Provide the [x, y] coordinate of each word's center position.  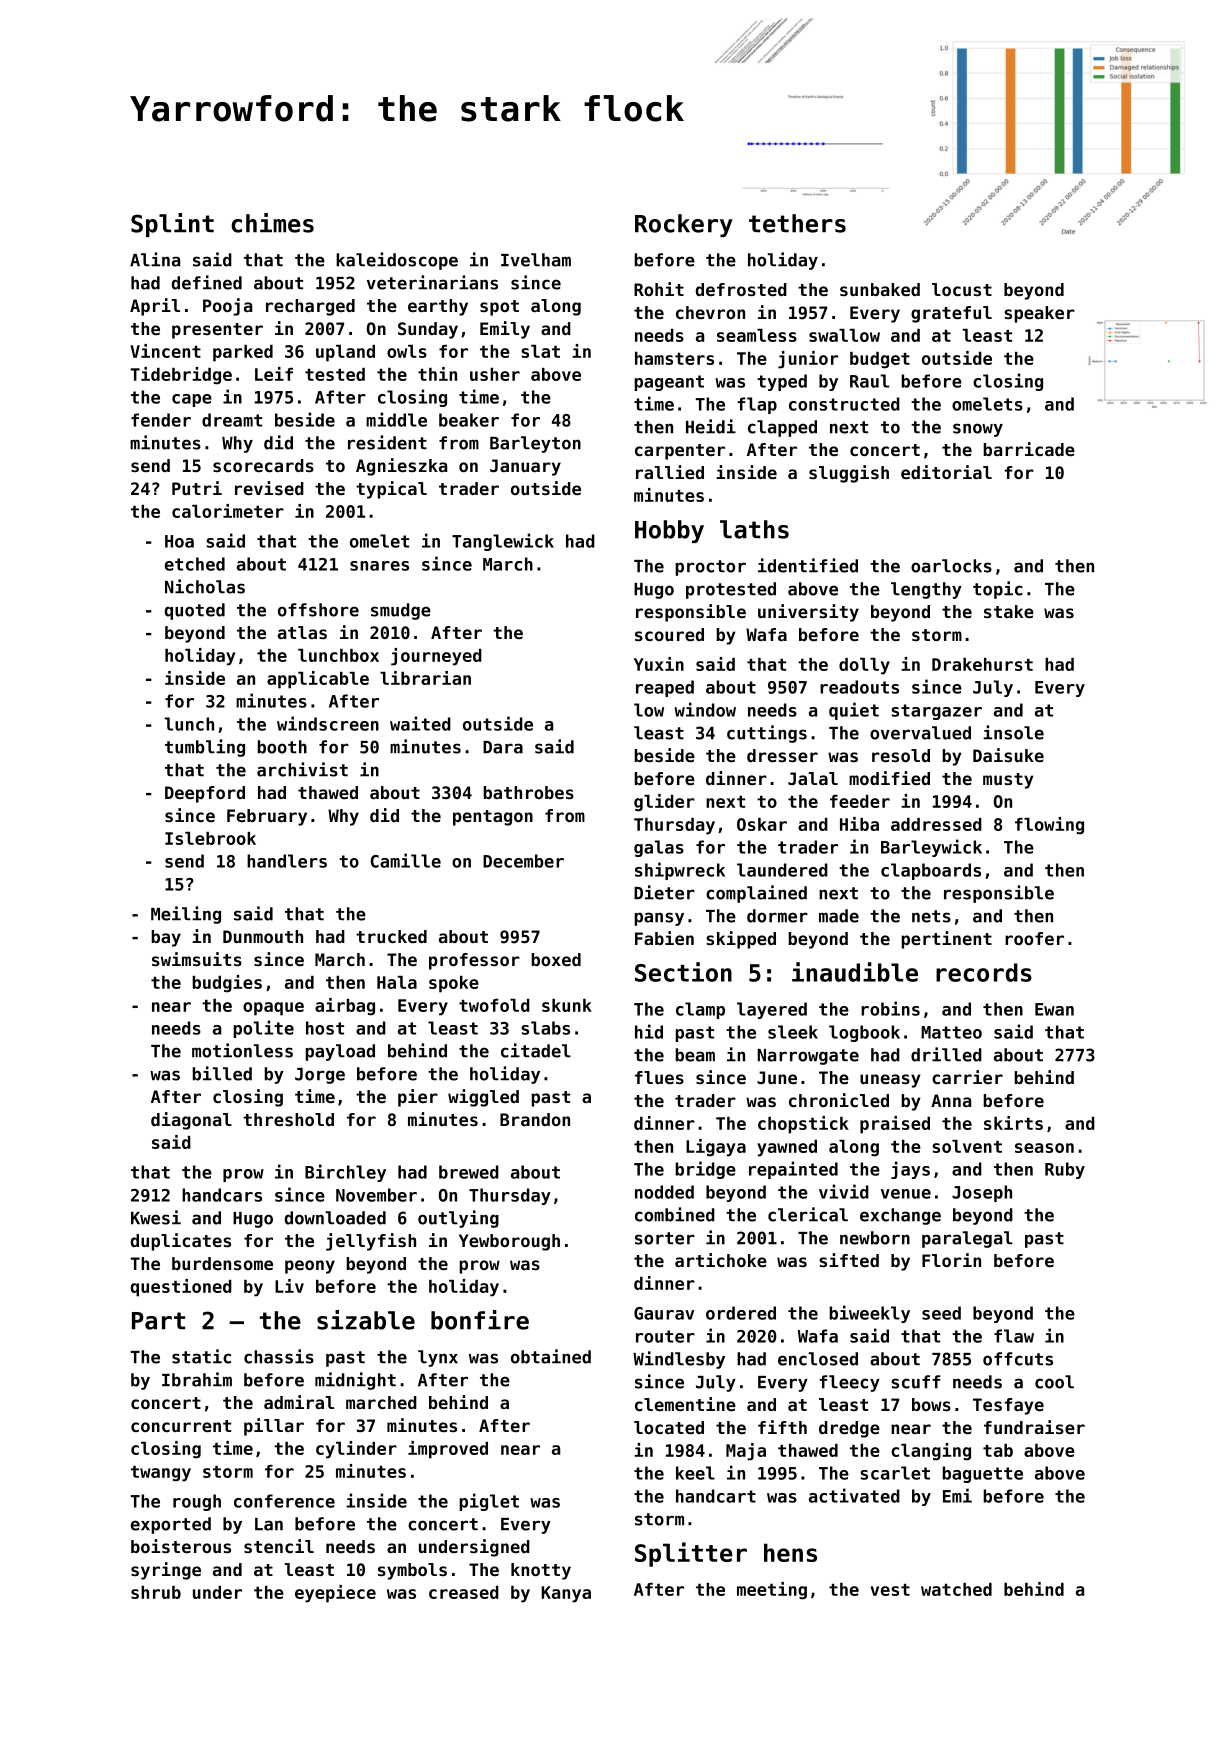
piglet [489, 1502]
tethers [797, 223]
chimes [272, 223]
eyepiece [335, 1594]
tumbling [205, 748]
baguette [982, 1474]
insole [1013, 732]
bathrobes [528, 792]
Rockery [684, 225]
